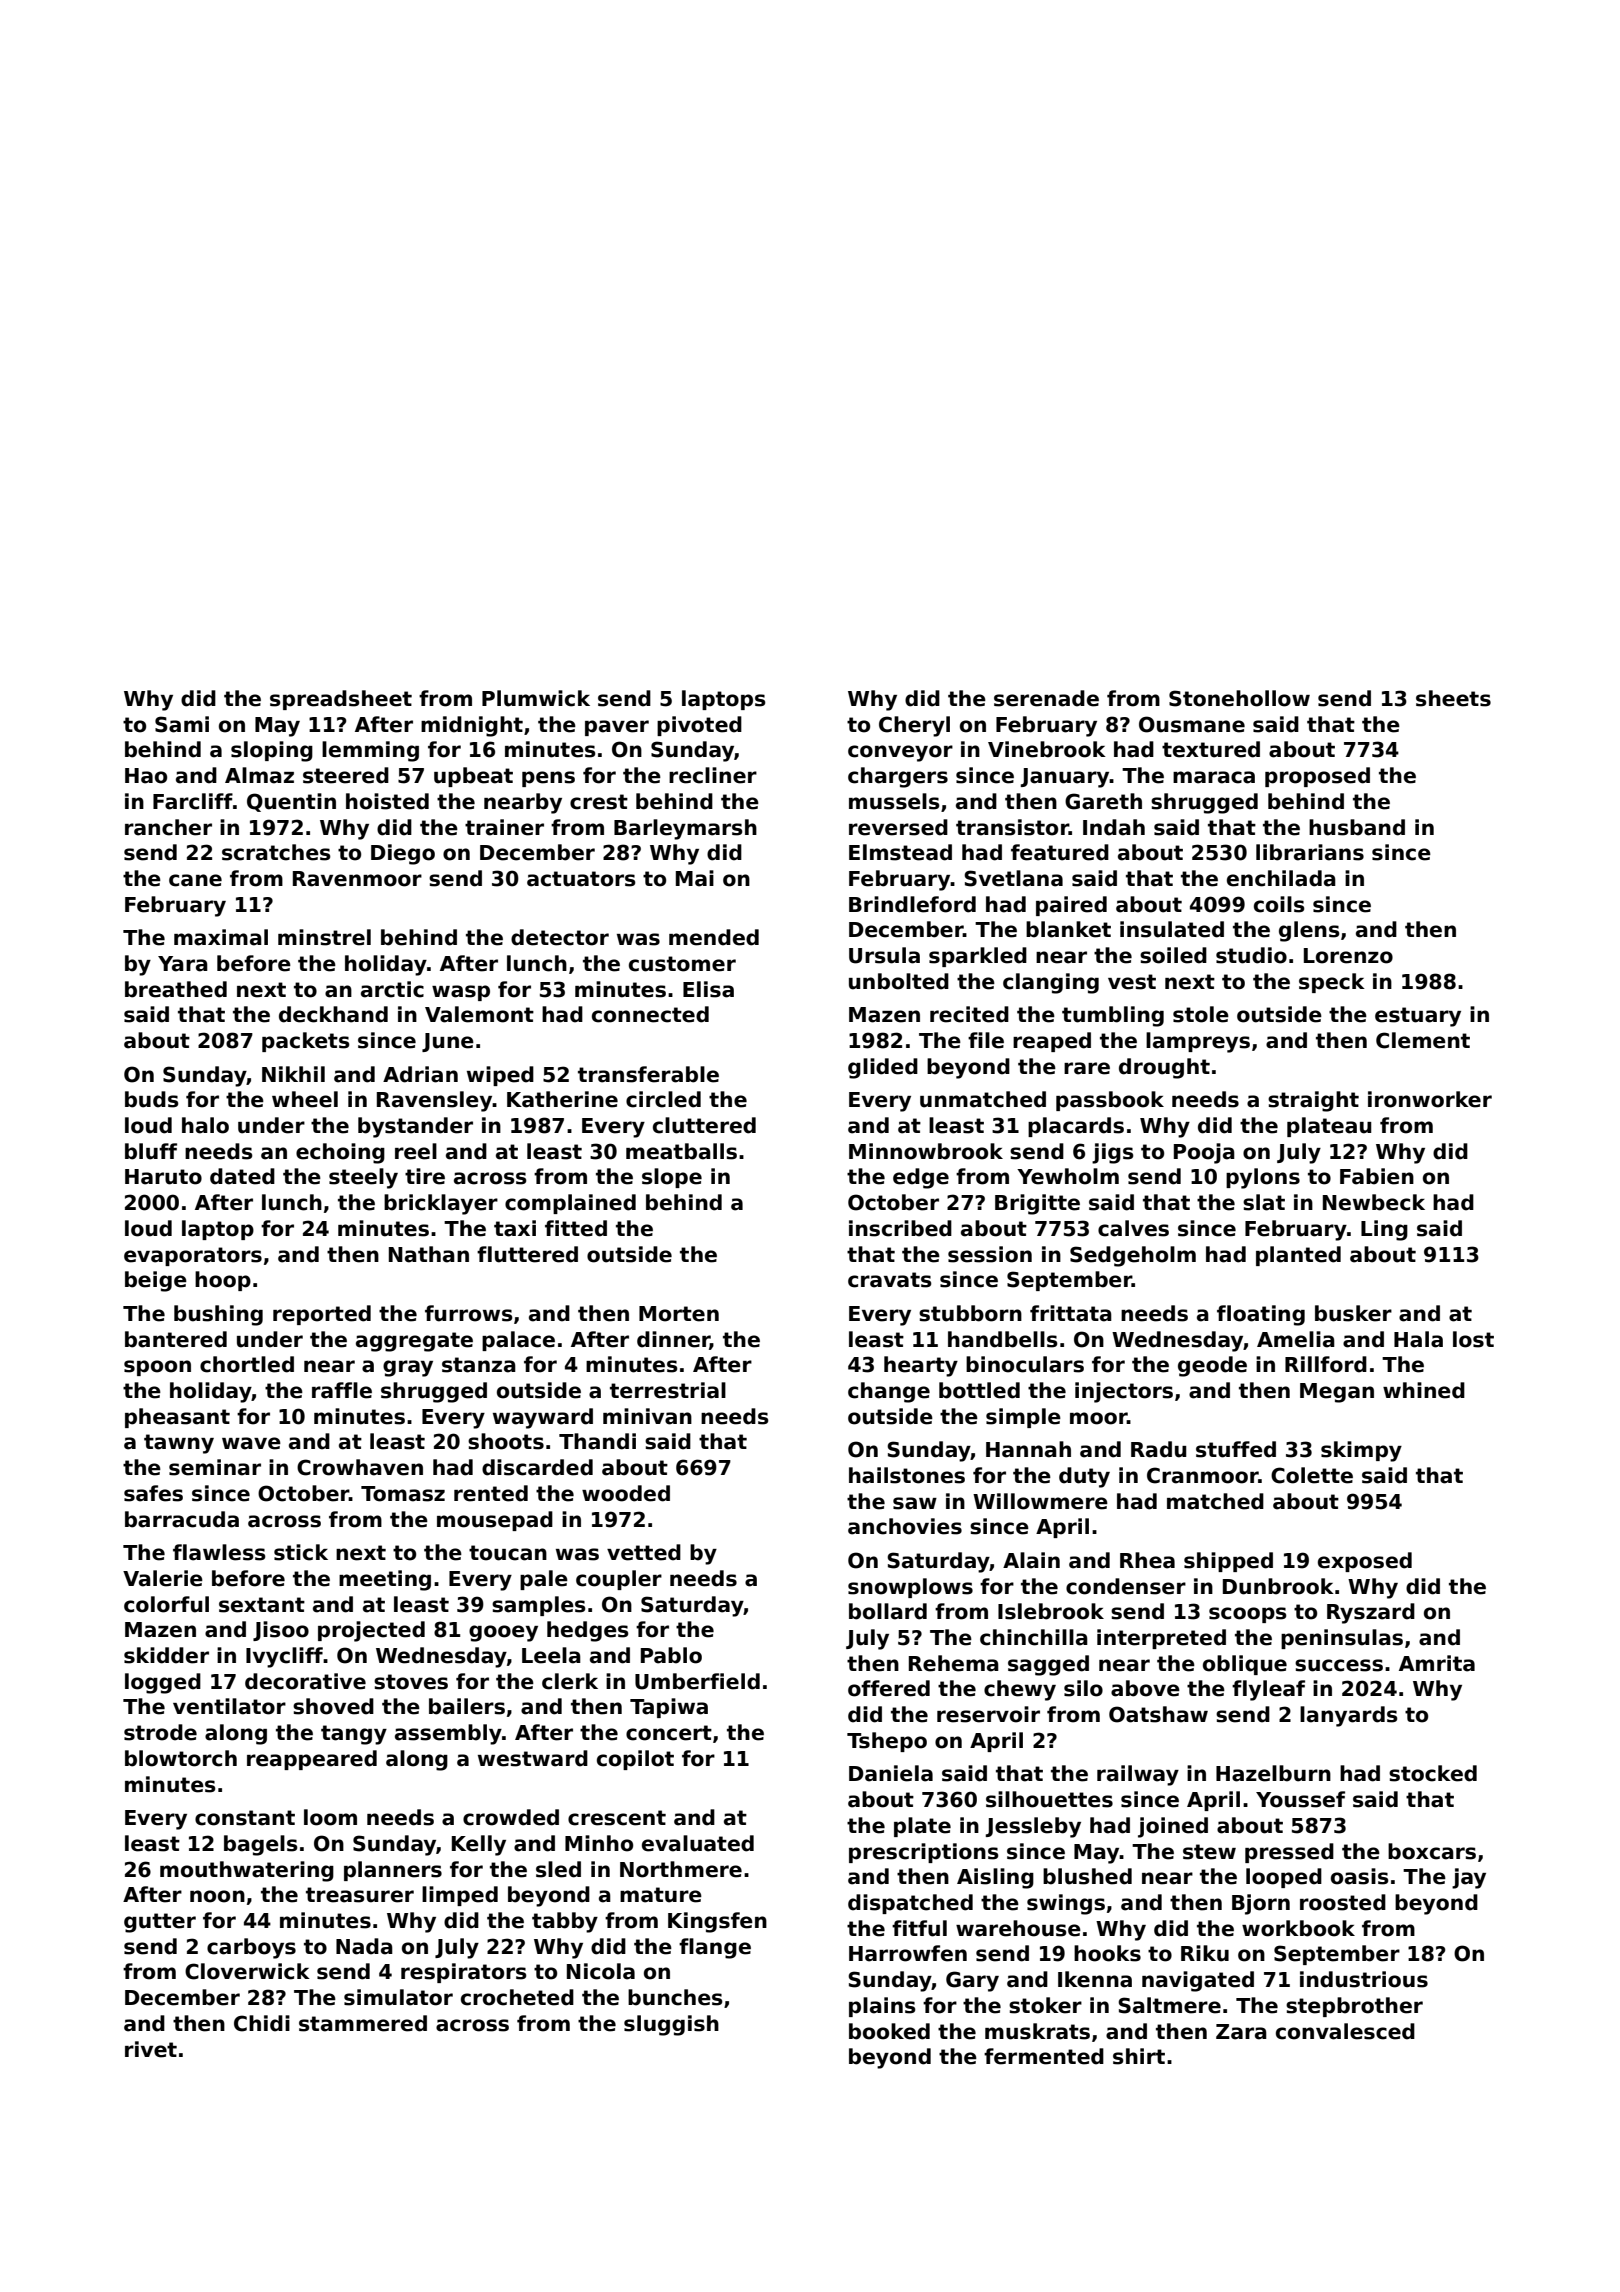 This screenshot has width=1620, height=2292. I want to click on rivet, so click(151, 2049).
